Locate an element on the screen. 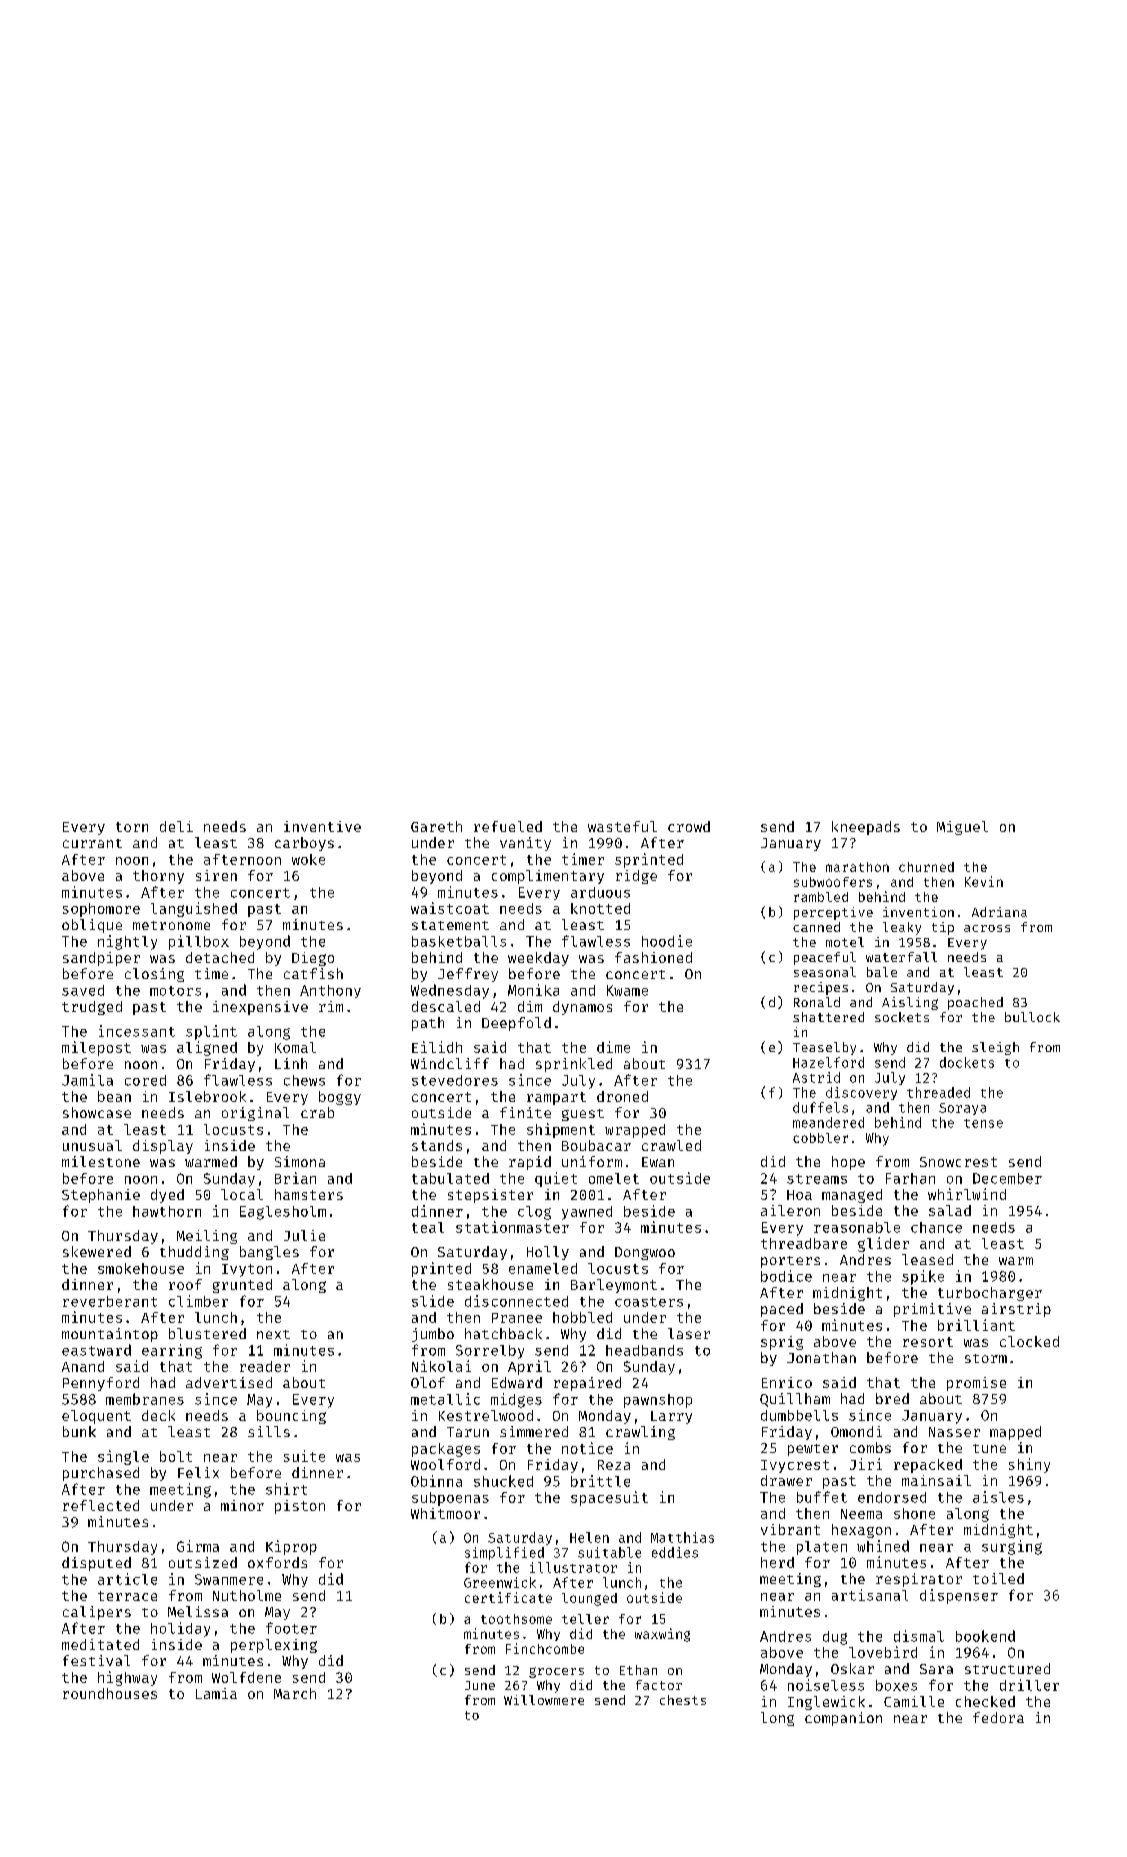 The image size is (1127, 1857). steakhouse is located at coordinates (490, 1284).
